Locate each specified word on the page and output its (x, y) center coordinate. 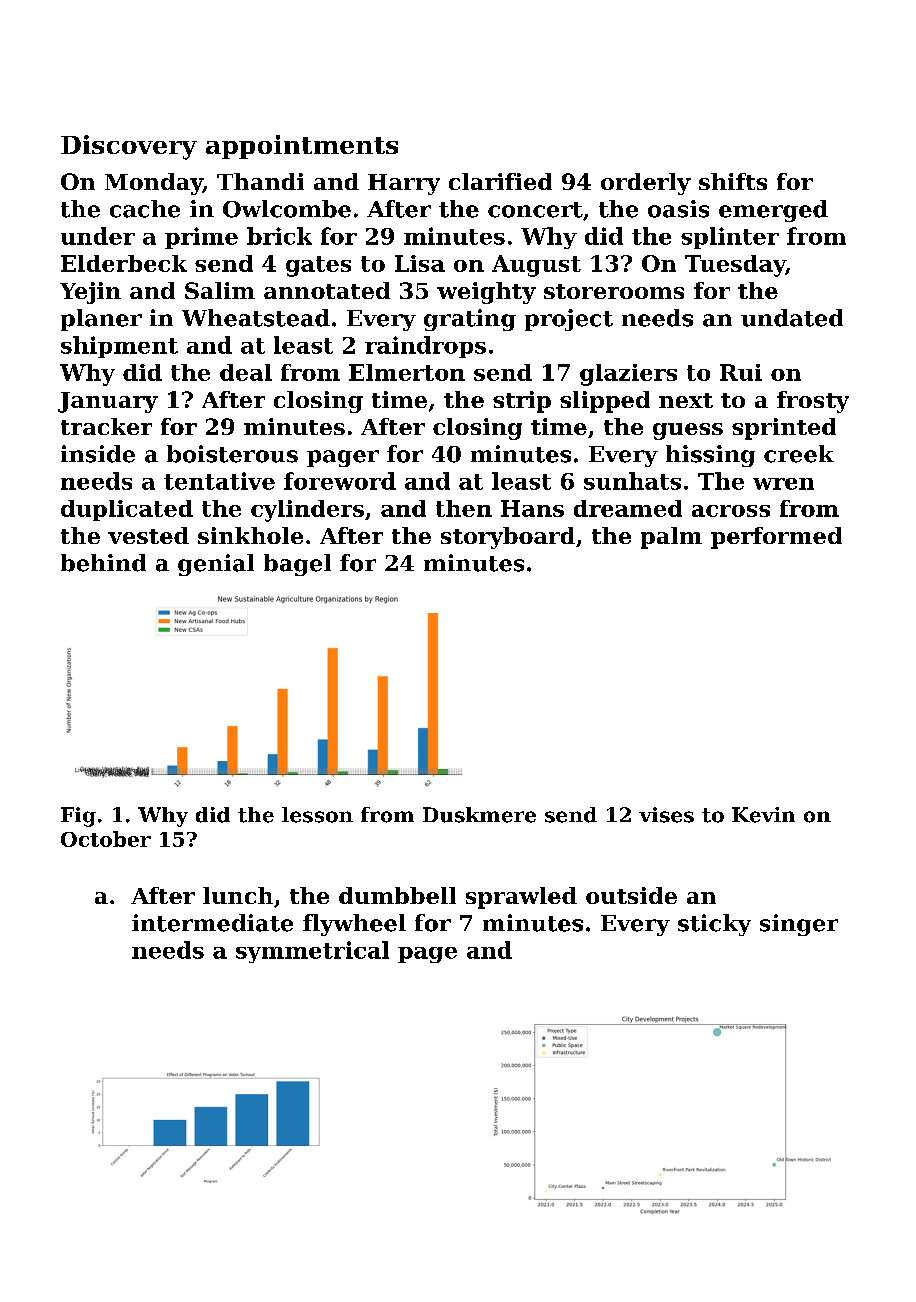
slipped (605, 402)
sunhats (632, 481)
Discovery (129, 147)
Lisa (420, 263)
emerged (773, 211)
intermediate (212, 923)
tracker (106, 426)
